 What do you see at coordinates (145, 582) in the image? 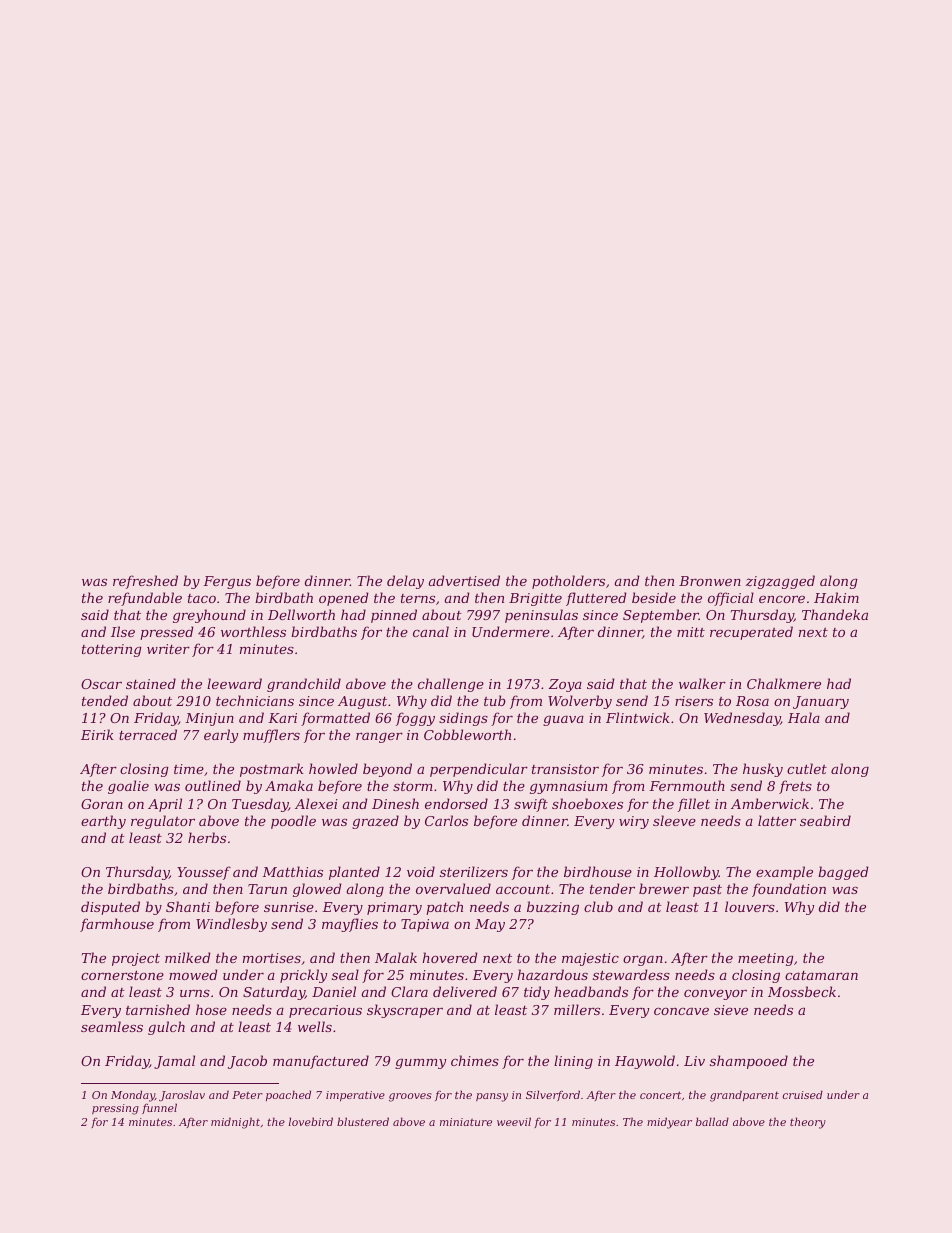
I see `refreshed` at bounding box center [145, 582].
